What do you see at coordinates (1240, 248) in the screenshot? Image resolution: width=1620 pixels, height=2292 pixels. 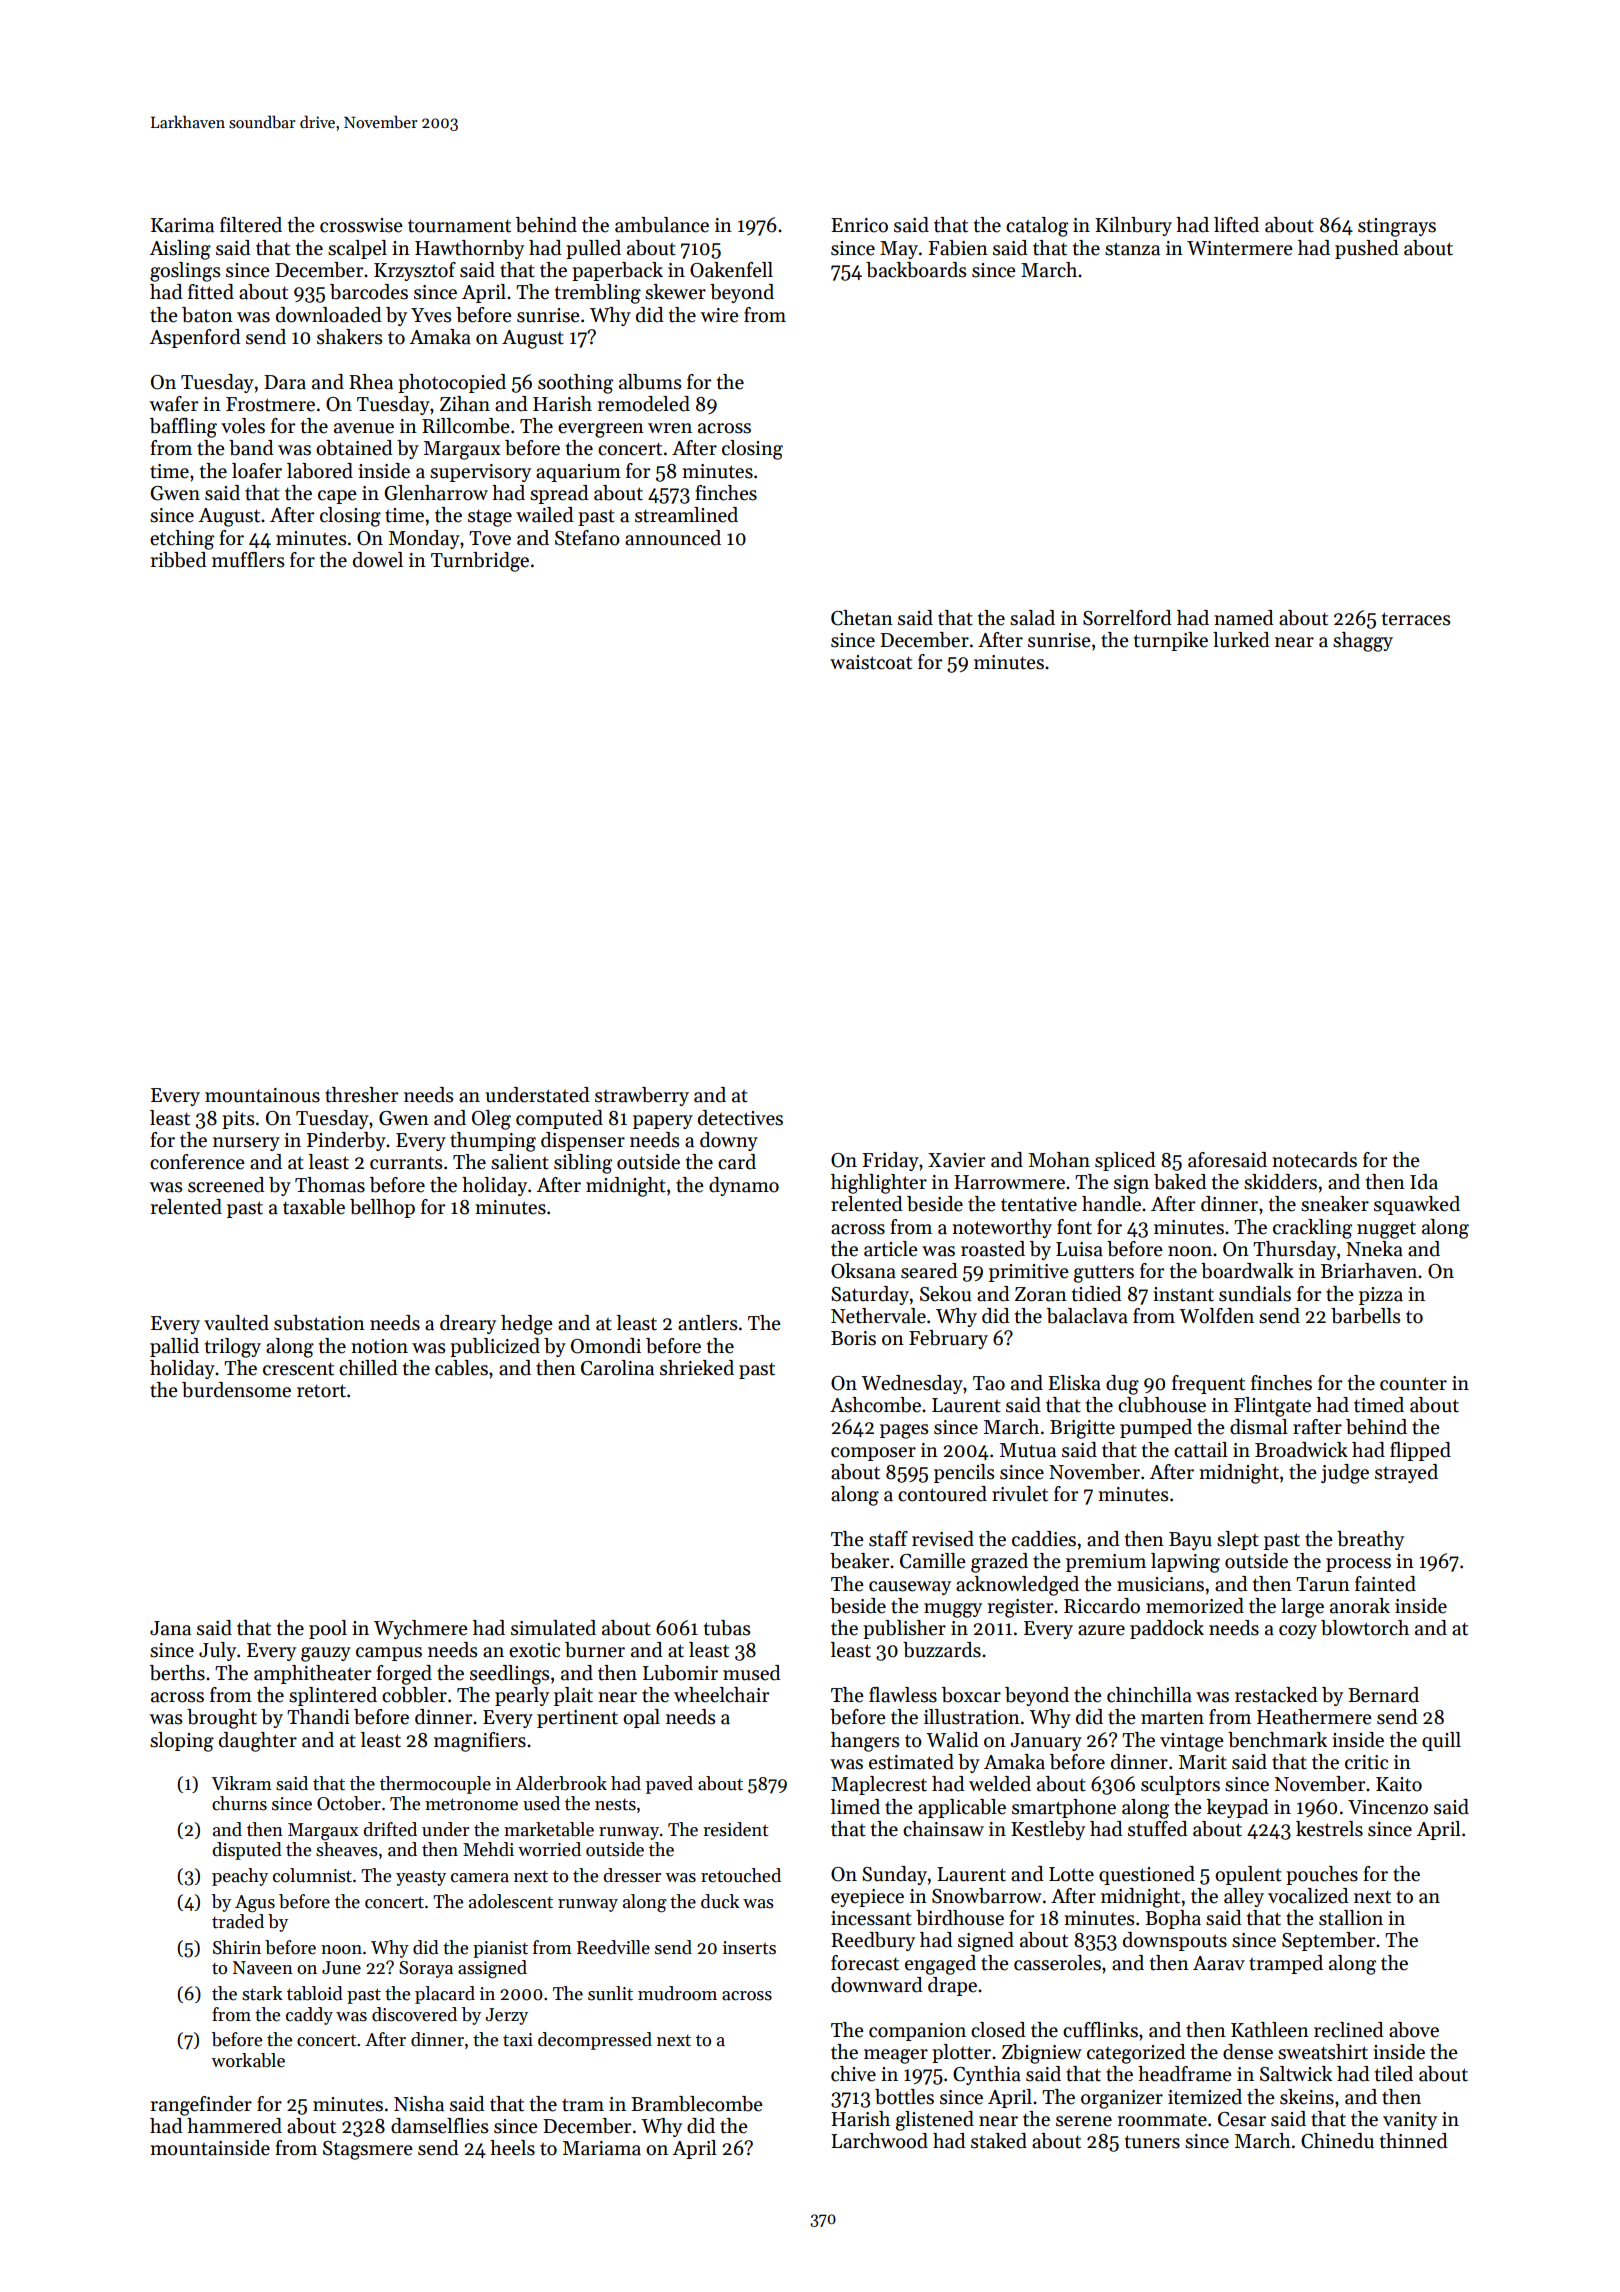 I see `Wintermere` at bounding box center [1240, 248].
